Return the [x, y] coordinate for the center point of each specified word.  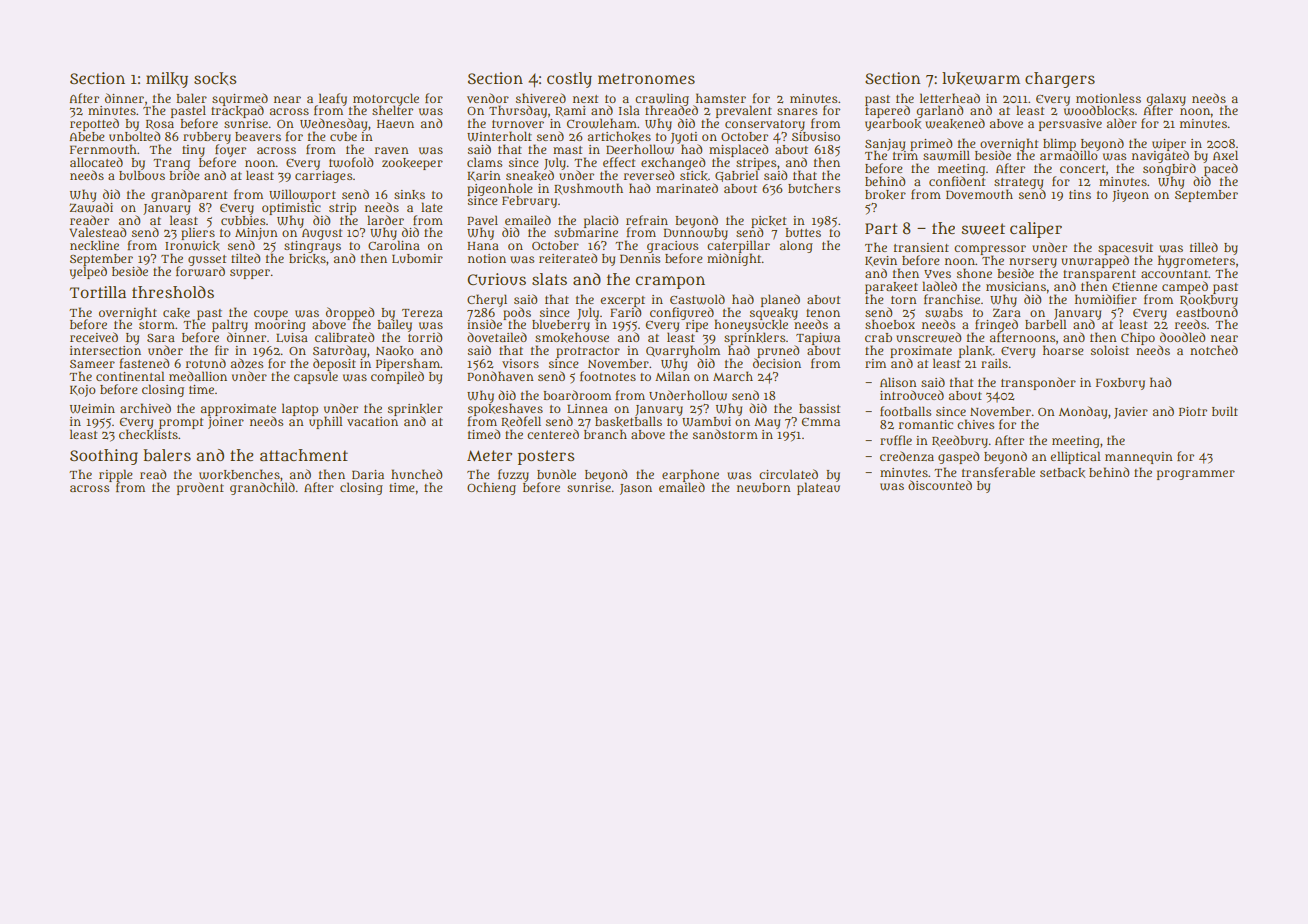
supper [250, 274]
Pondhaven [500, 376]
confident [957, 181]
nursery [1033, 263]
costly [569, 80]
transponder [1038, 383]
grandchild [262, 488]
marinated [687, 188]
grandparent [189, 195]
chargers [1060, 80]
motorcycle [386, 99]
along [796, 247]
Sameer [92, 364]
